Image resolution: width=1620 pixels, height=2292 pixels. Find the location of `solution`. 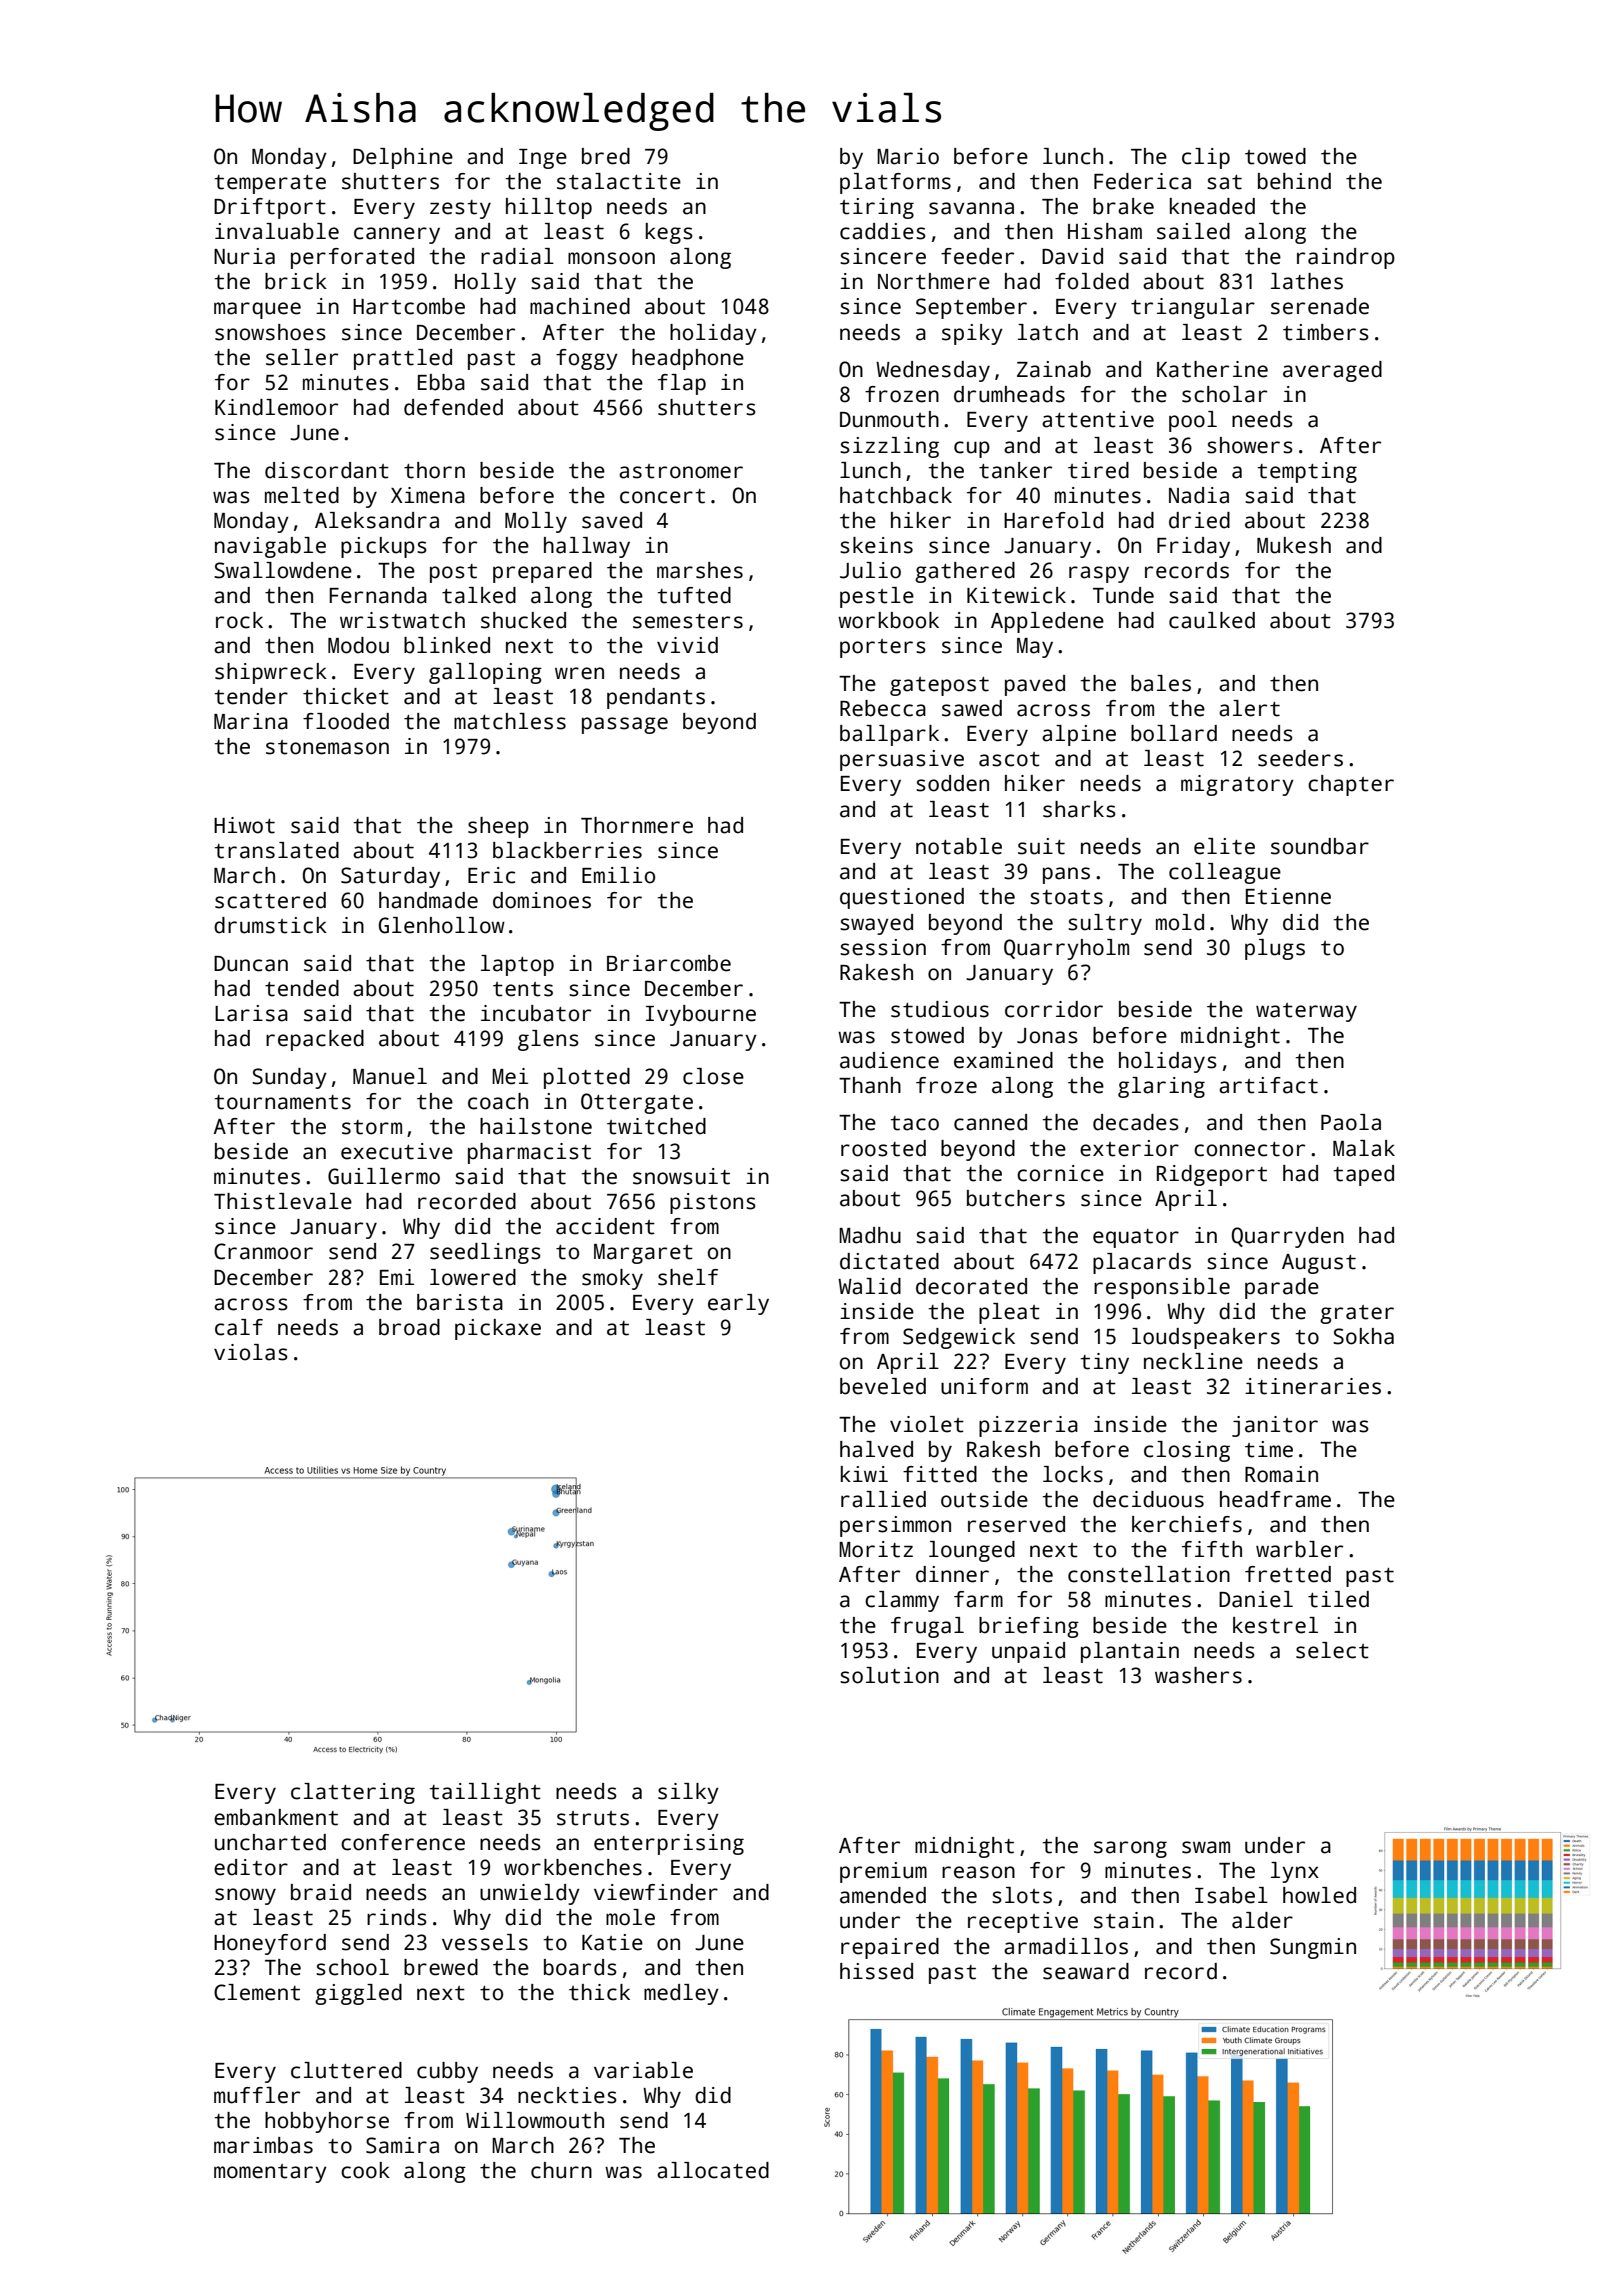

solution is located at coordinates (889, 1675).
